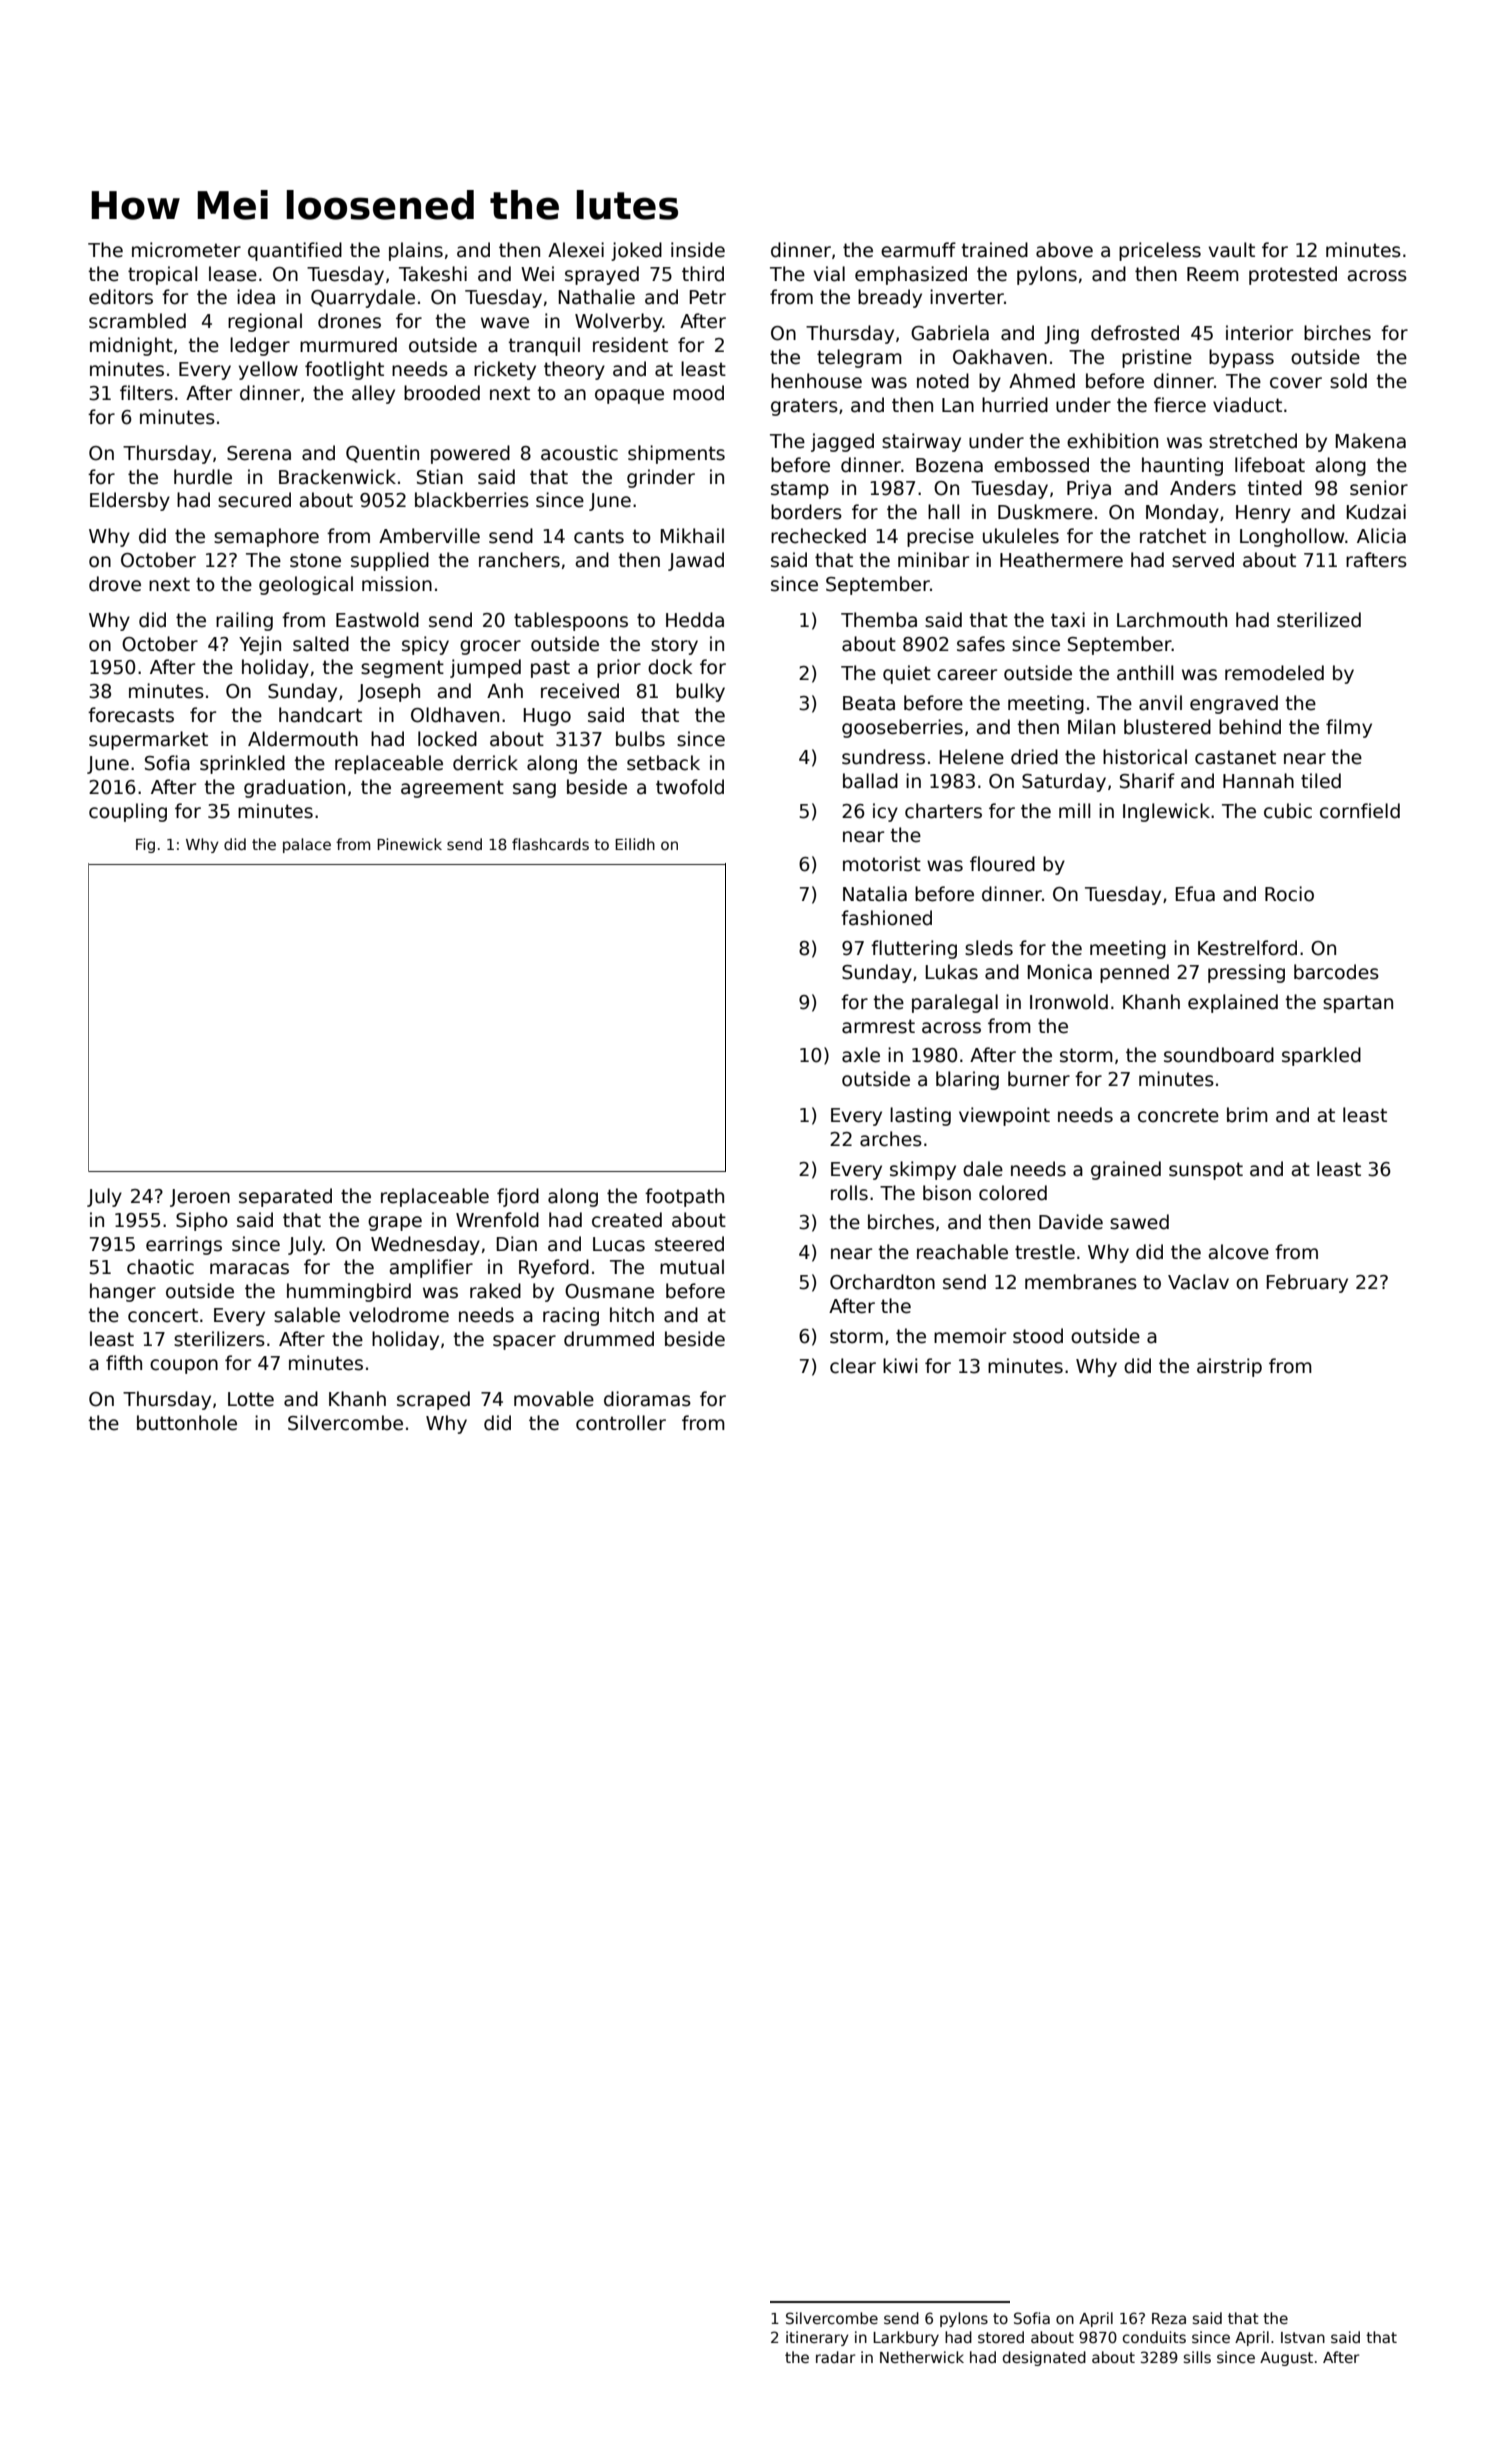 The image size is (1496, 2464). Describe the element at coordinates (621, 1423) in the document. I see `controller` at that location.
